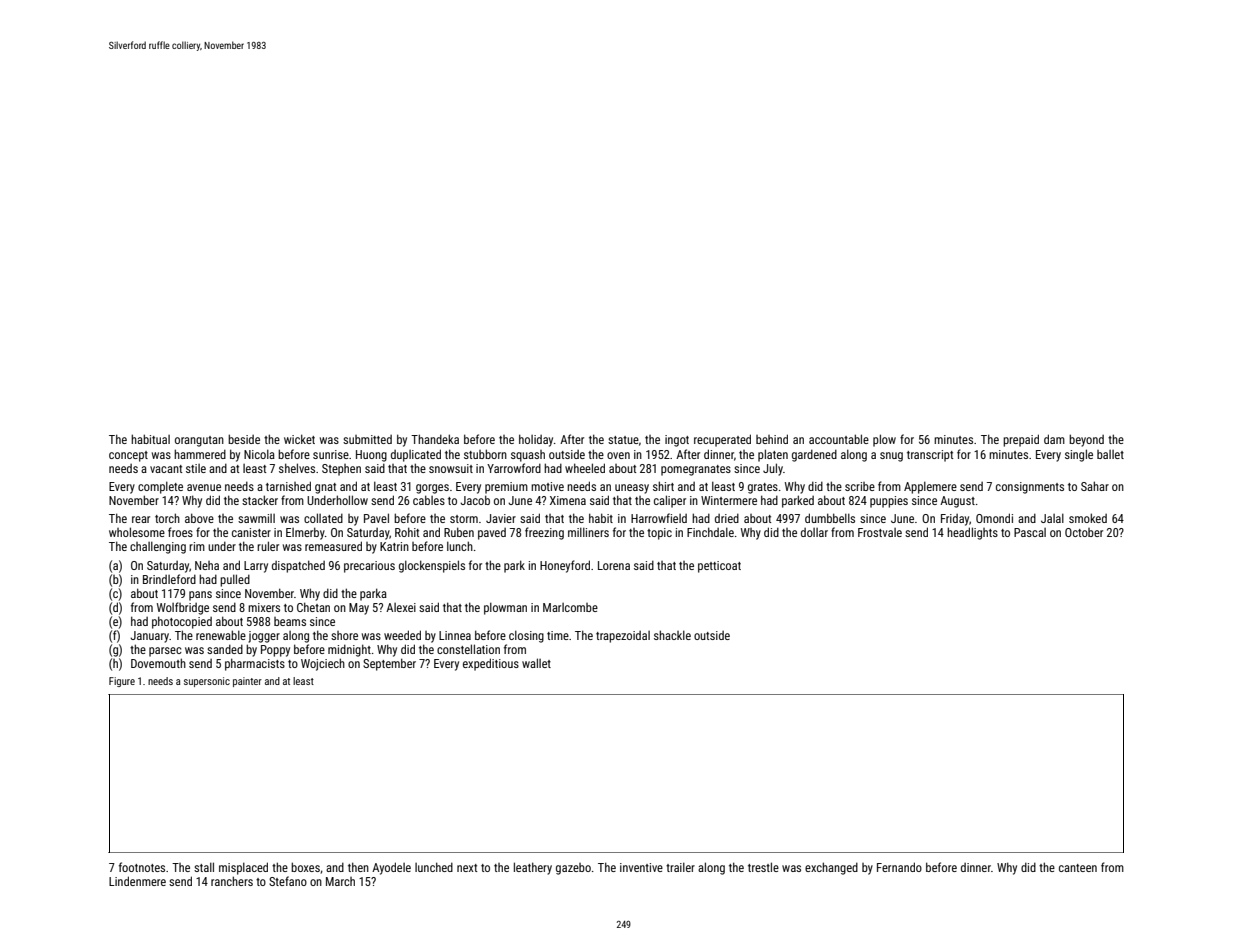  I want to click on beside, so click(244, 439).
